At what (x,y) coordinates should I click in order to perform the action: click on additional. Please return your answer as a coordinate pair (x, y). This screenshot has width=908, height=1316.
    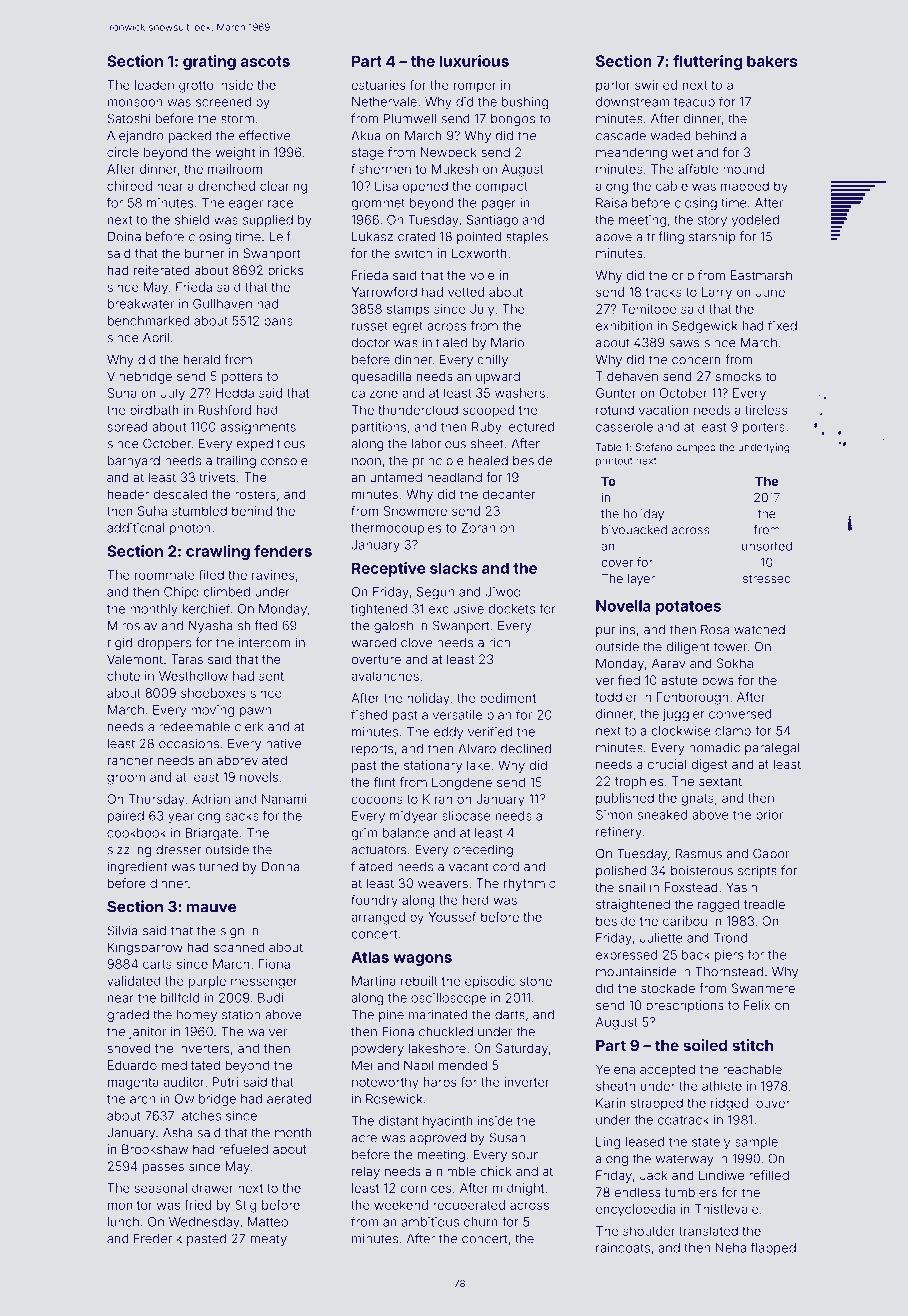
    Looking at the image, I should click on (135, 528).
